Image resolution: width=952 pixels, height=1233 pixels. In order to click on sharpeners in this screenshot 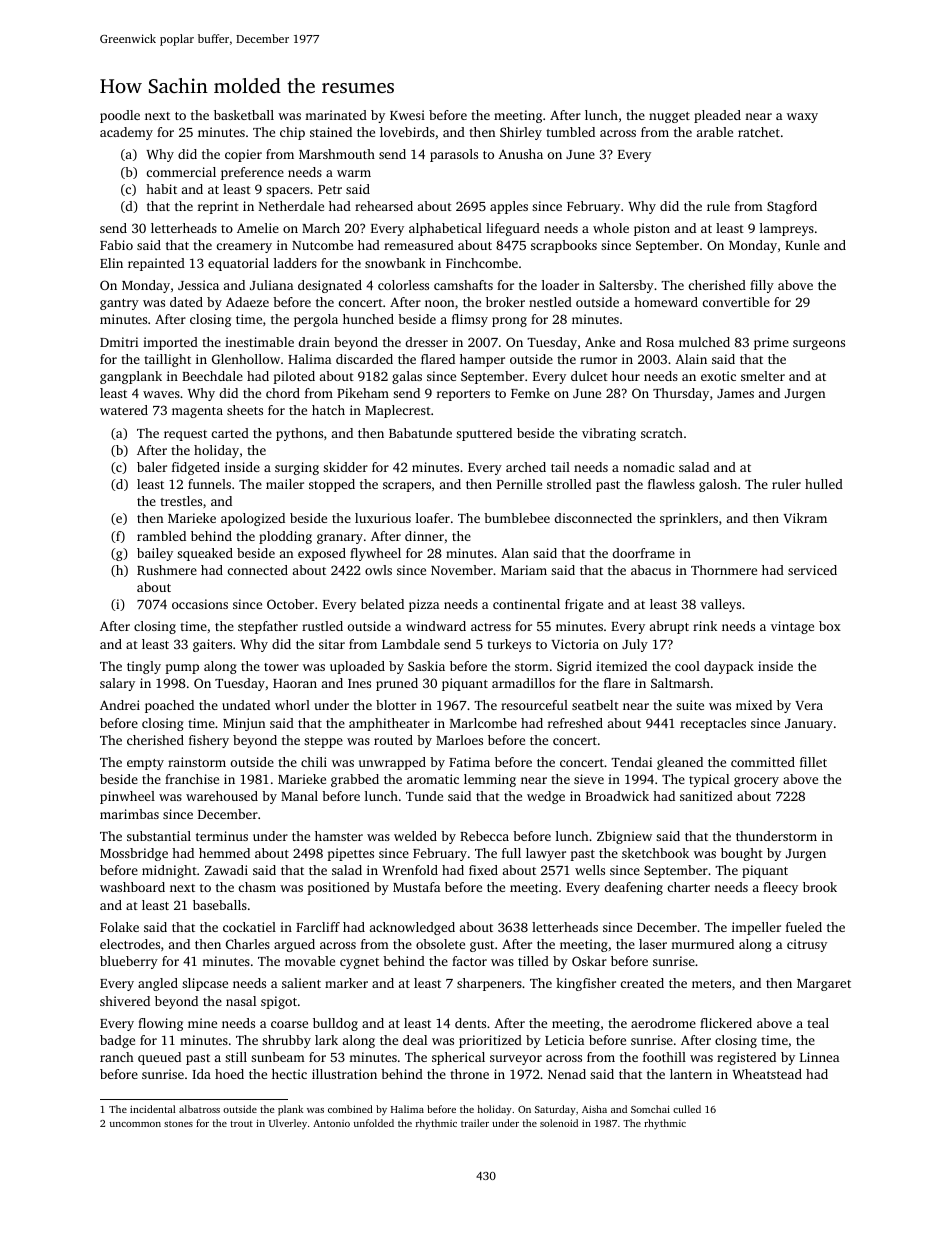, I will do `click(489, 984)`.
